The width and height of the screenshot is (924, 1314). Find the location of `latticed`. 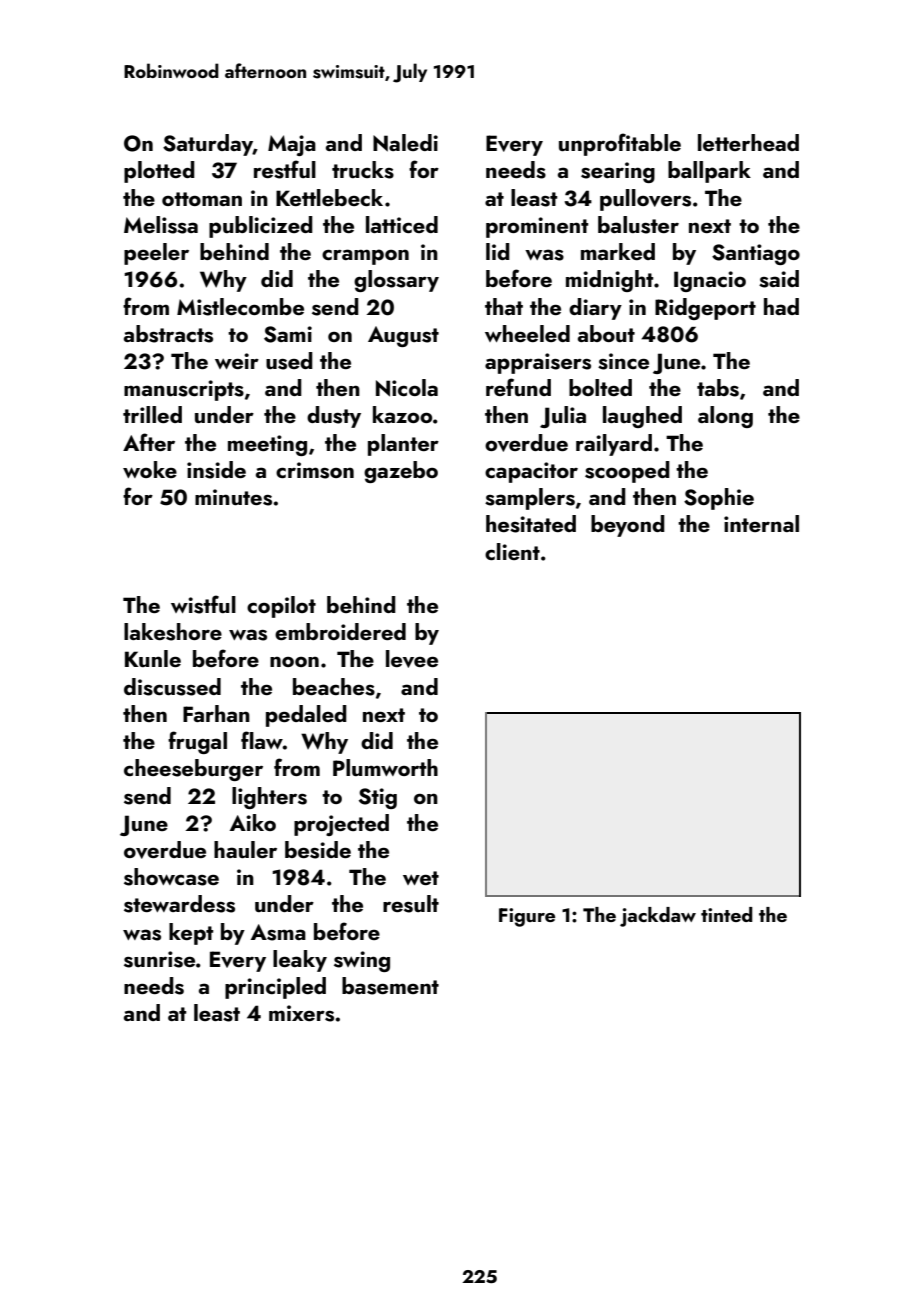

latticed is located at coordinates (402, 224).
